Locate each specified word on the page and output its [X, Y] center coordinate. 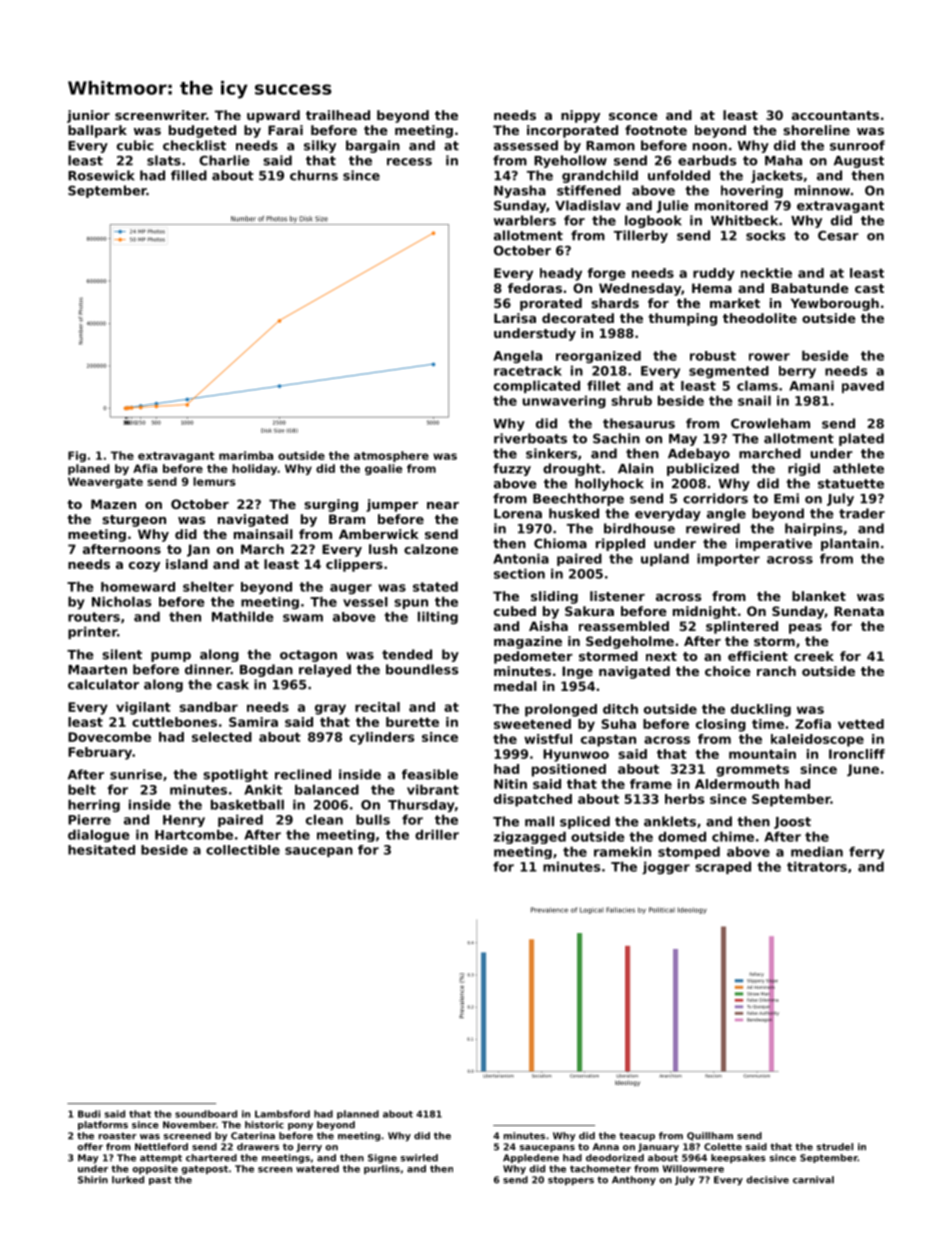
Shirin [93, 1180]
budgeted [202, 131]
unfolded [679, 175]
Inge [577, 672]
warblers [525, 220]
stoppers [571, 1180]
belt [82, 789]
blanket [819, 596]
